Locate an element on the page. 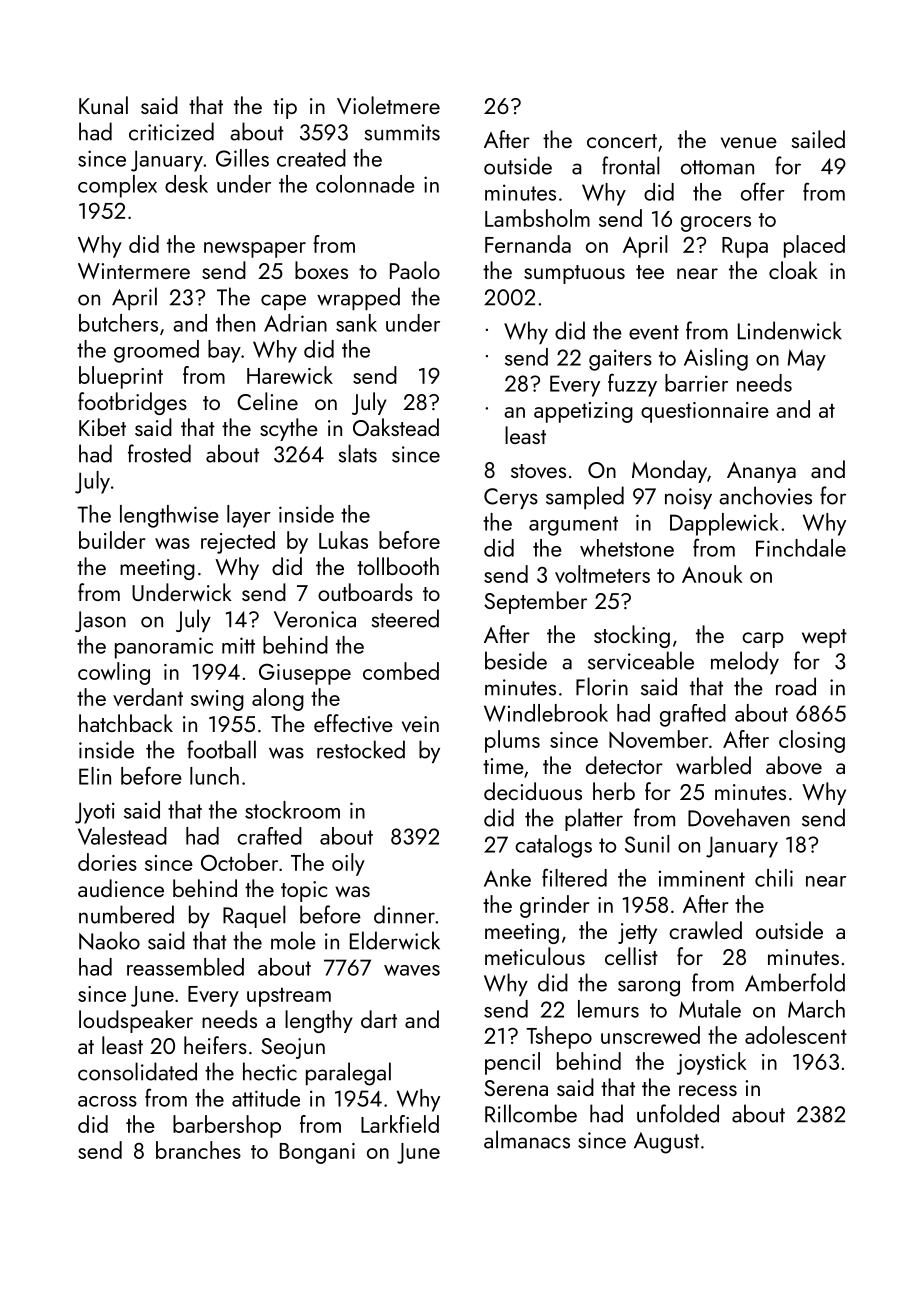  Kunal is located at coordinates (103, 105).
